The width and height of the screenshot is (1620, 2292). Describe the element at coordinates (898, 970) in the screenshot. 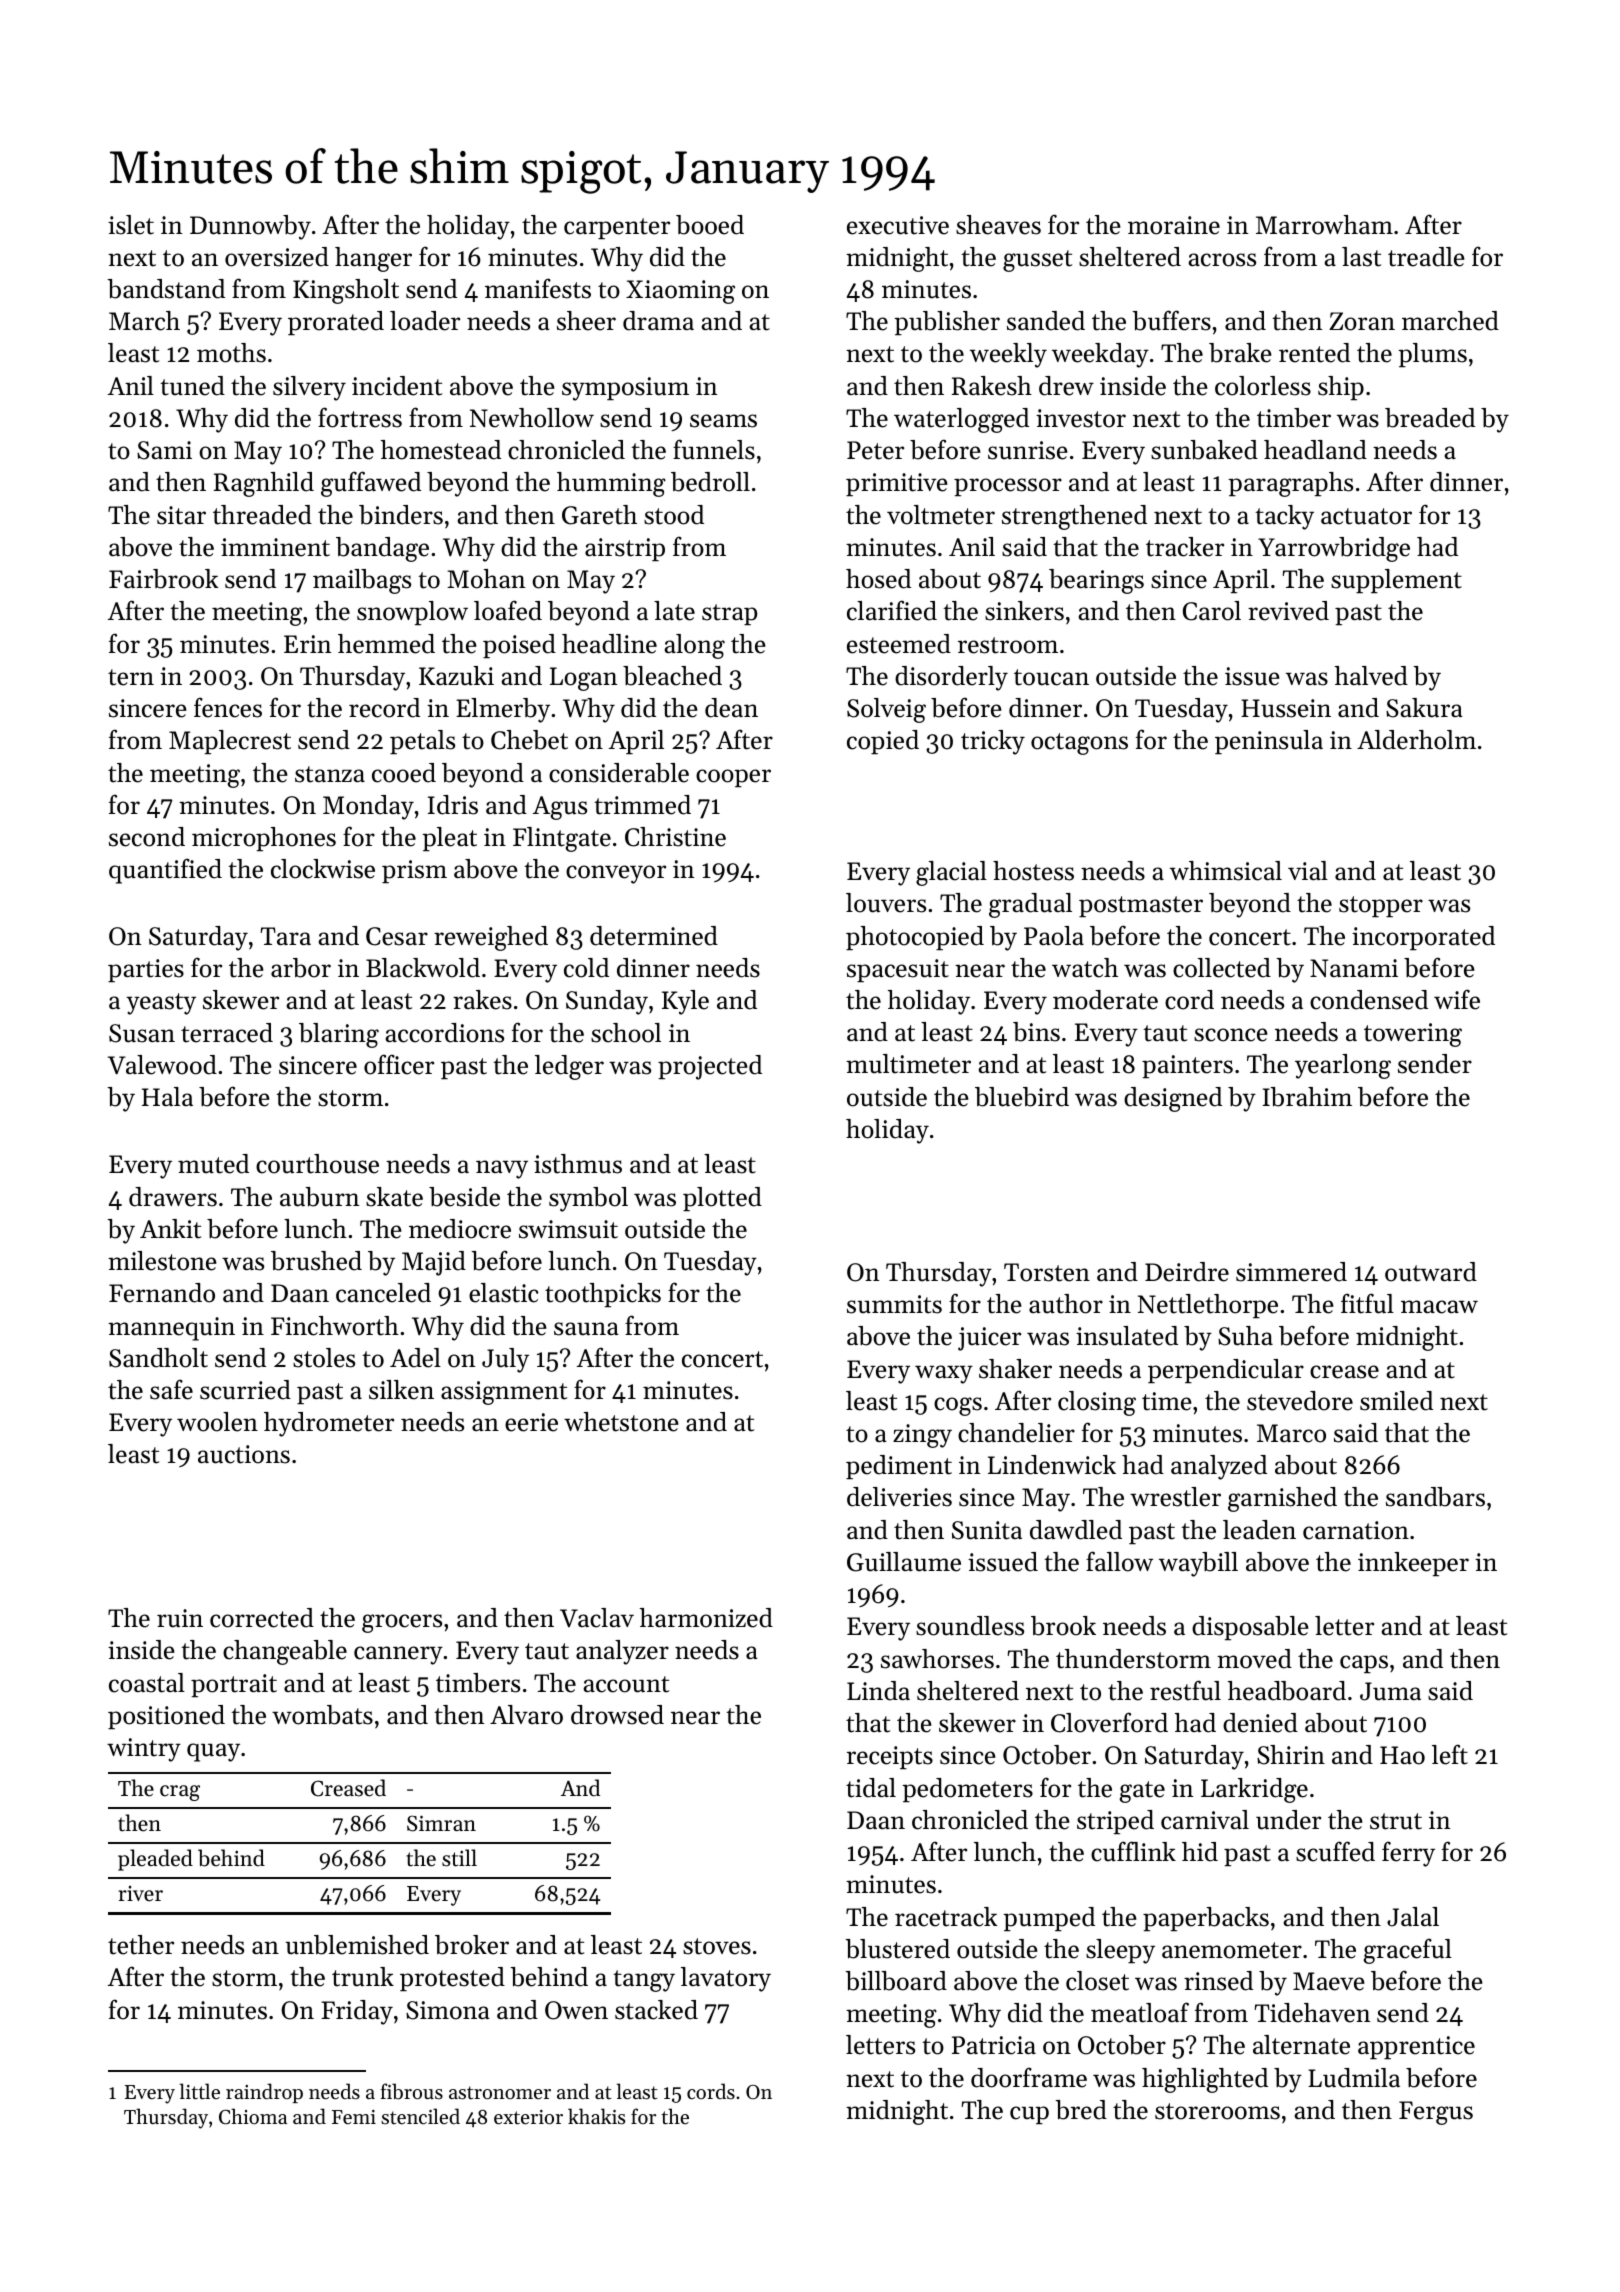

I see `spacesuit` at that location.
